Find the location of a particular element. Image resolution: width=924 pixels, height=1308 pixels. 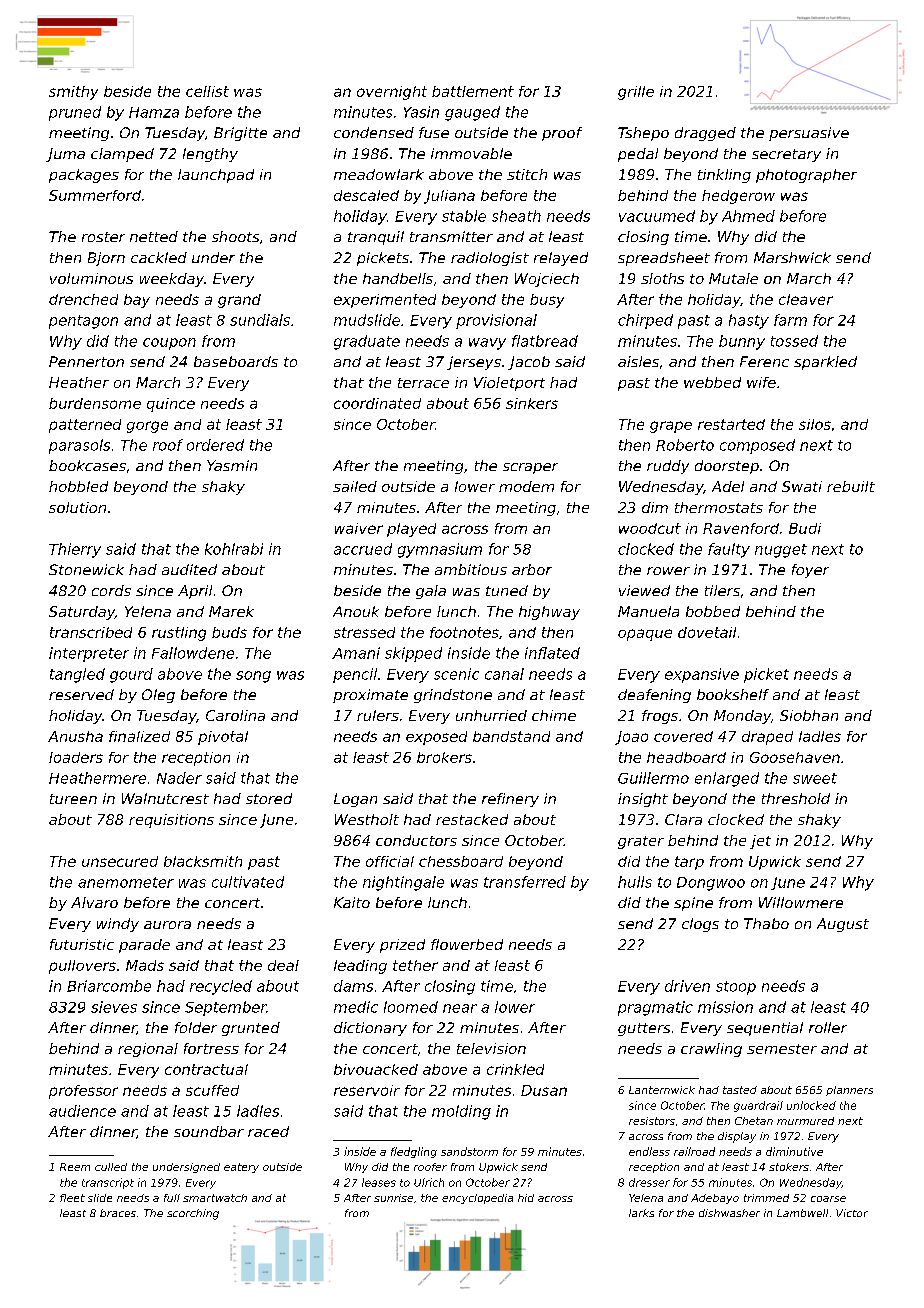

clamped is located at coordinates (122, 155).
